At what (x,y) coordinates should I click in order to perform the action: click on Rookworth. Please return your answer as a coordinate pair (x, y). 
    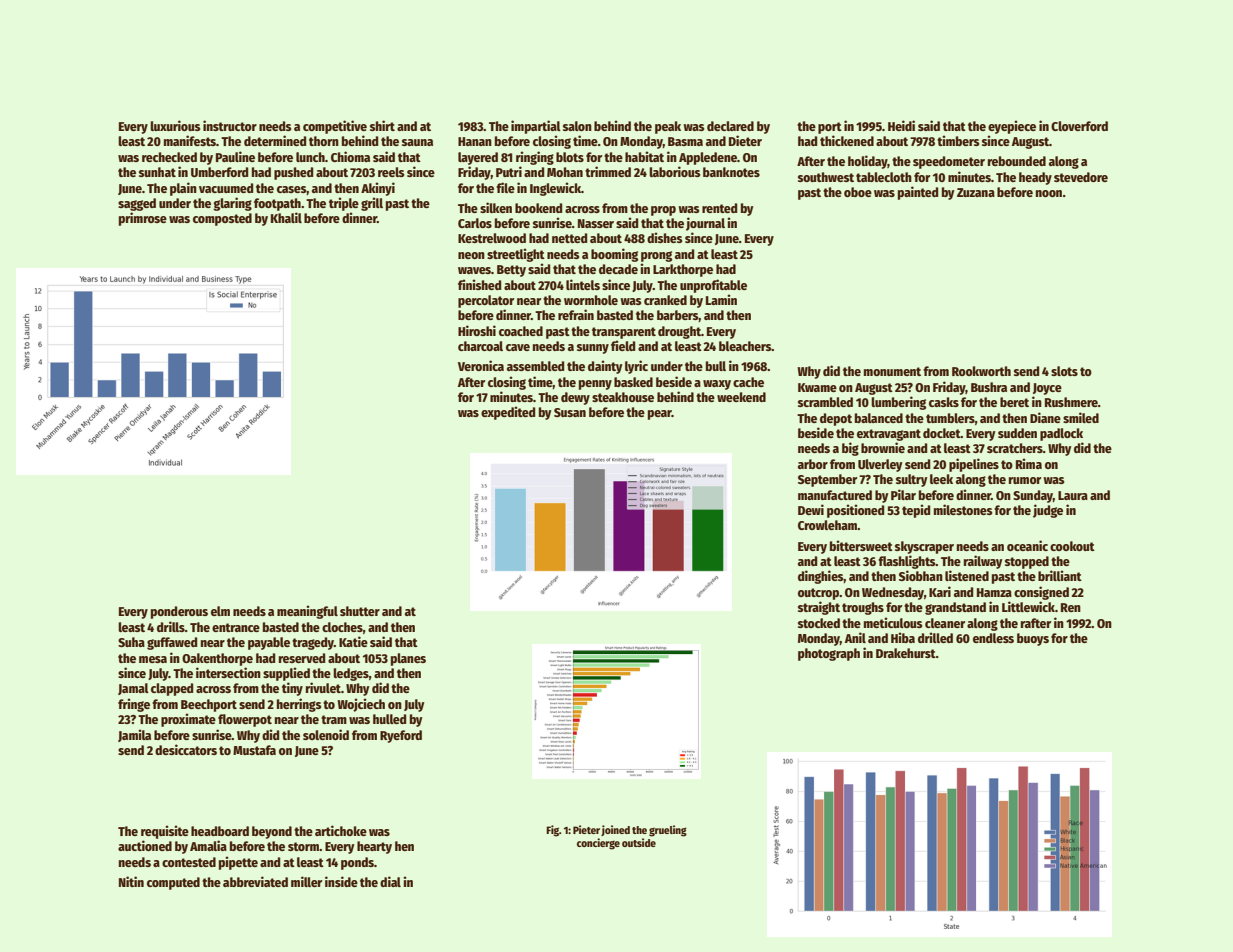
    Looking at the image, I should click on (981, 371).
